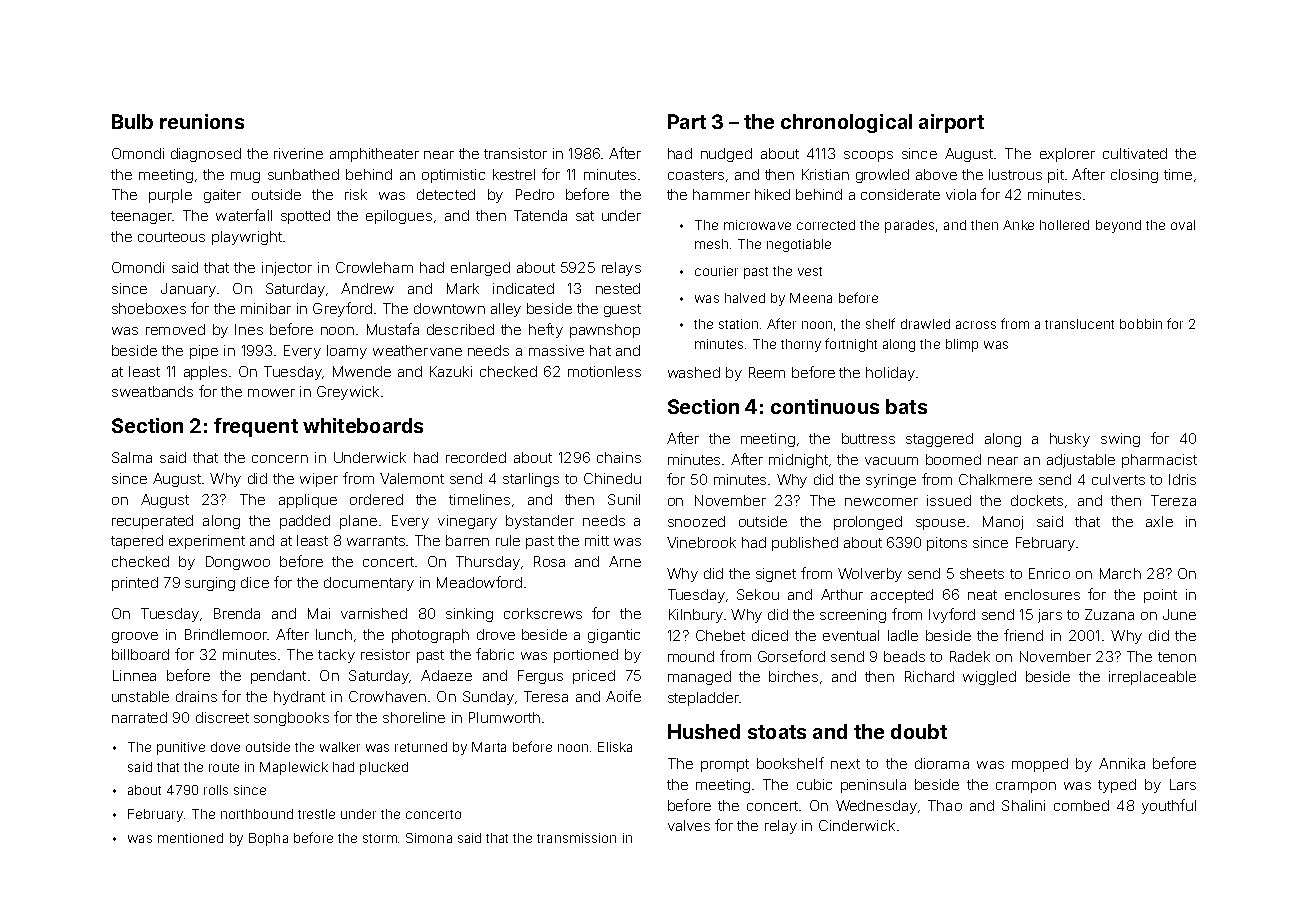  Describe the element at coordinates (687, 121) in the screenshot. I see `Part` at that location.
